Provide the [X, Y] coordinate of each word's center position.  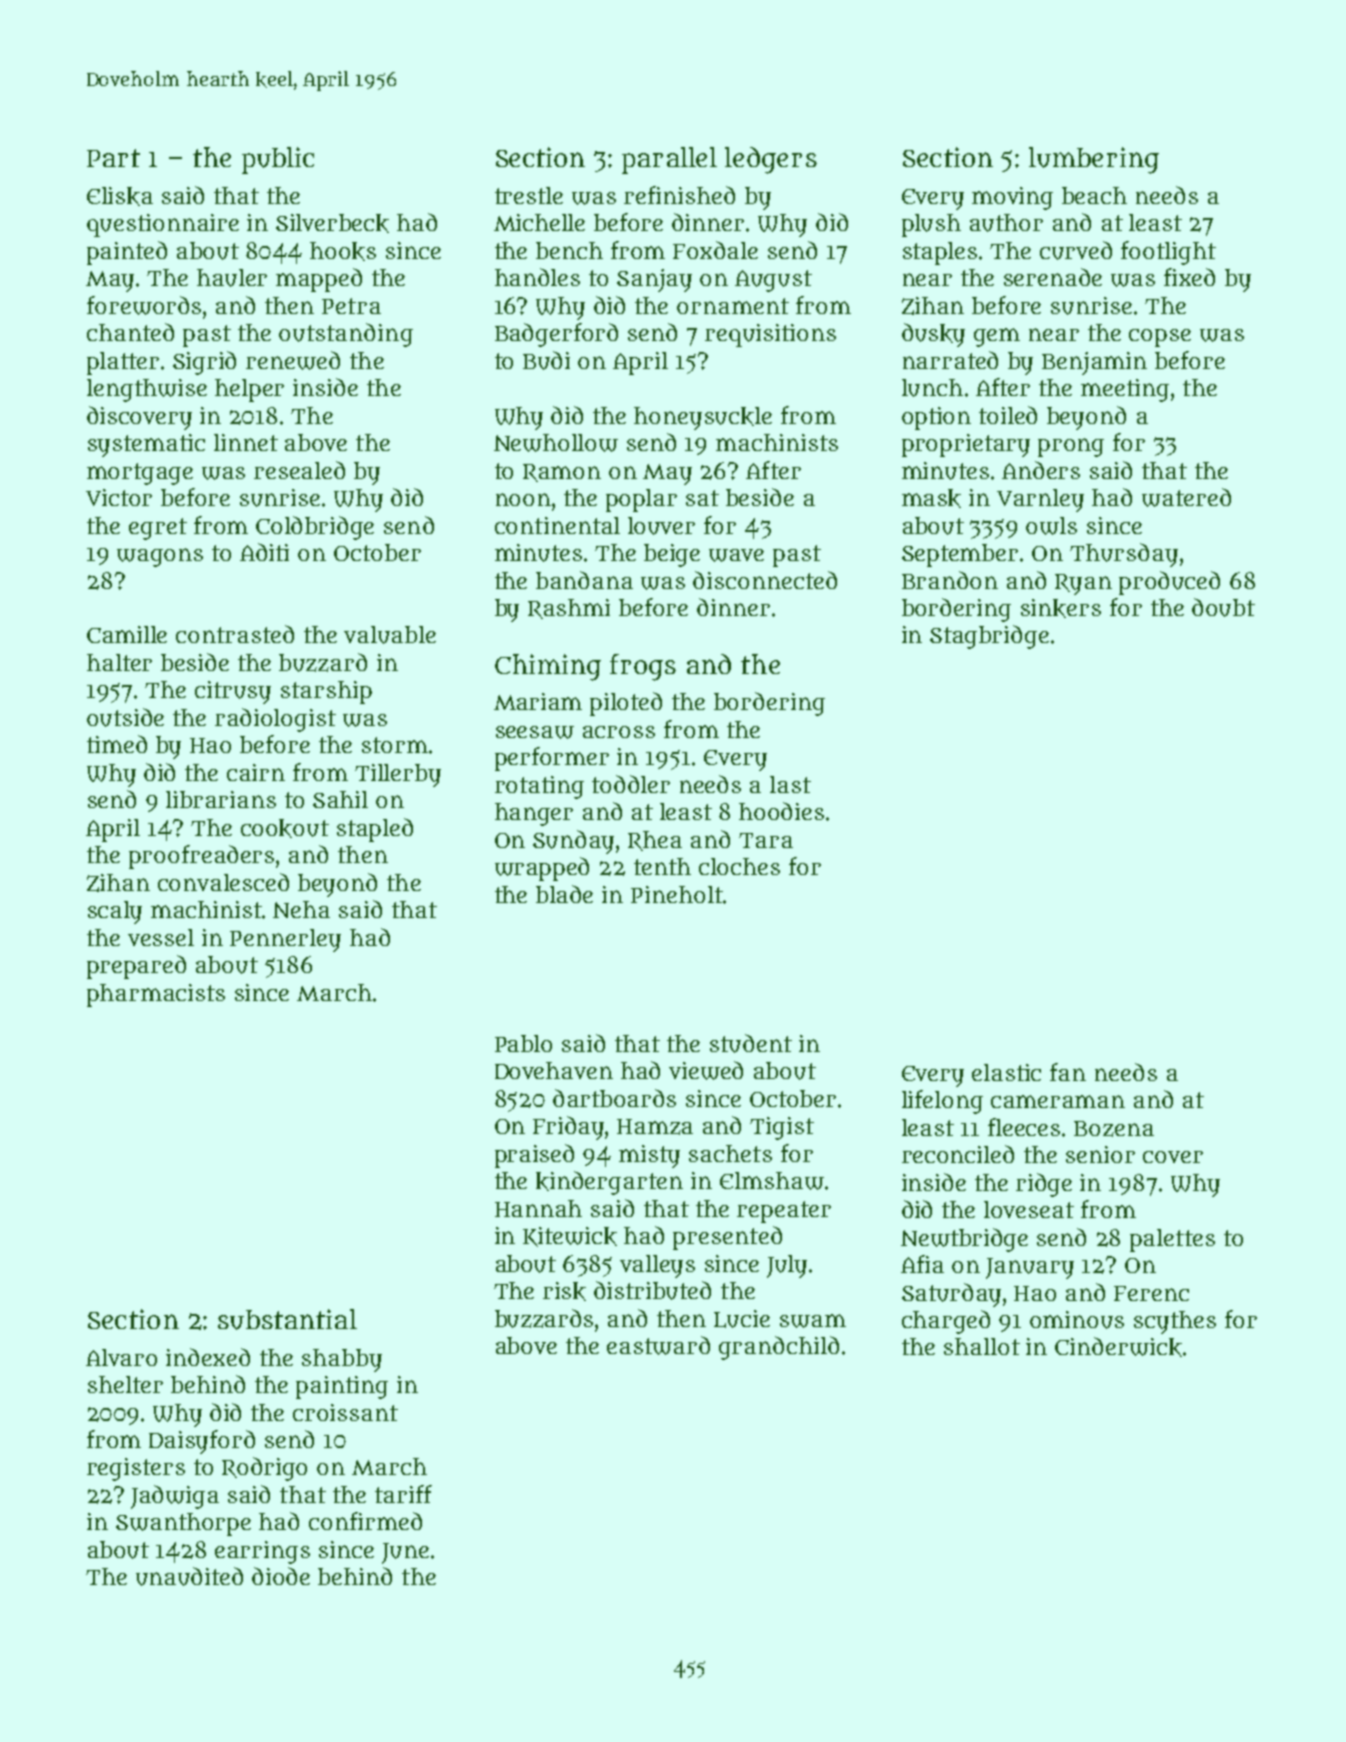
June [405, 1553]
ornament [733, 306]
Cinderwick [1118, 1347]
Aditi [264, 552]
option [936, 418]
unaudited [189, 1576]
